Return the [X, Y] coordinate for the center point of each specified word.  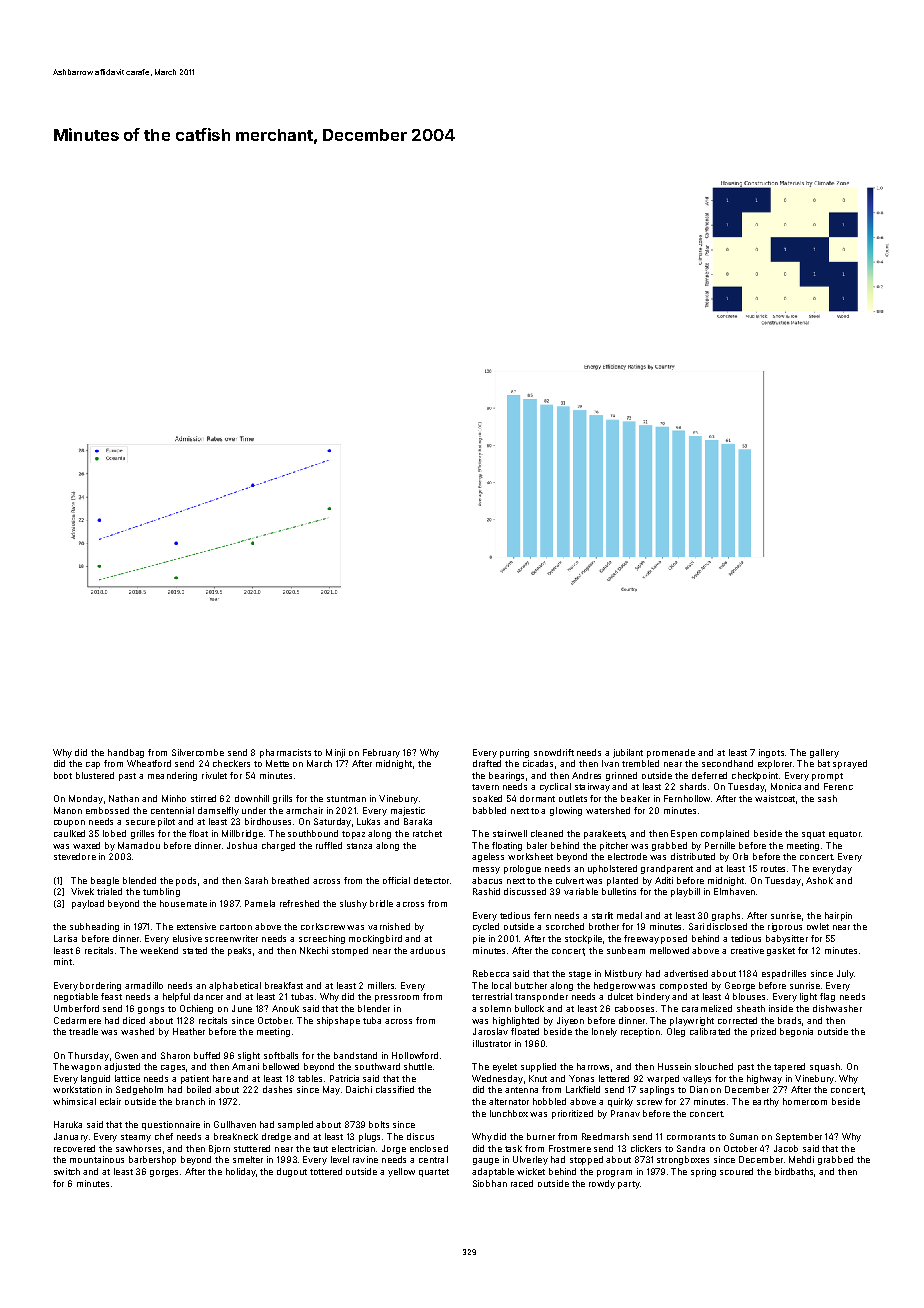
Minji [335, 753]
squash [825, 1067]
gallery [824, 753]
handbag [126, 753]
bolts [379, 1124]
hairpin [838, 916]
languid [95, 1079]
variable [581, 891]
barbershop [152, 1160]
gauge [486, 1161]
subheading [94, 927]
